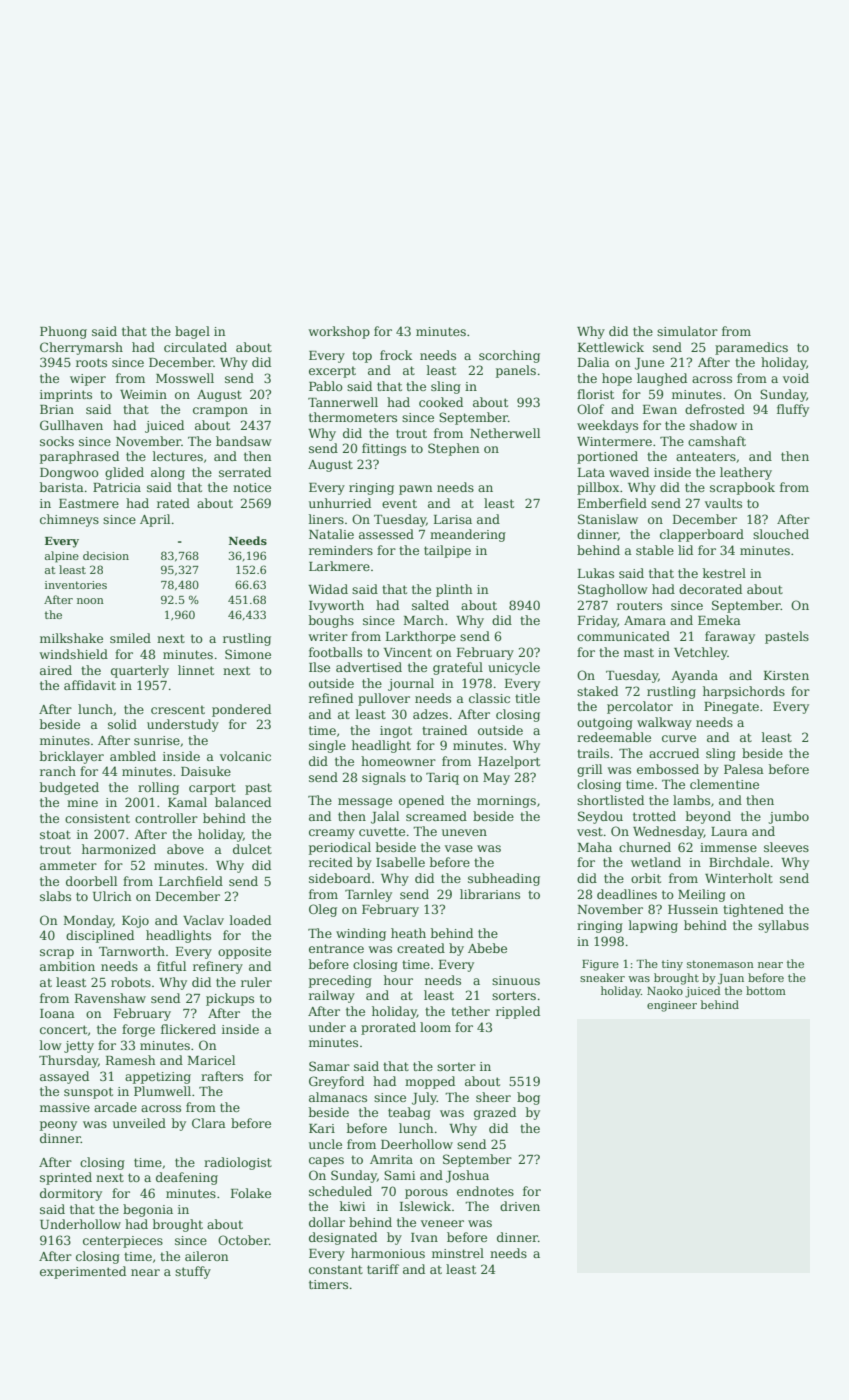 The height and width of the image is (1400, 849). I want to click on Deerhollow, so click(417, 1144).
